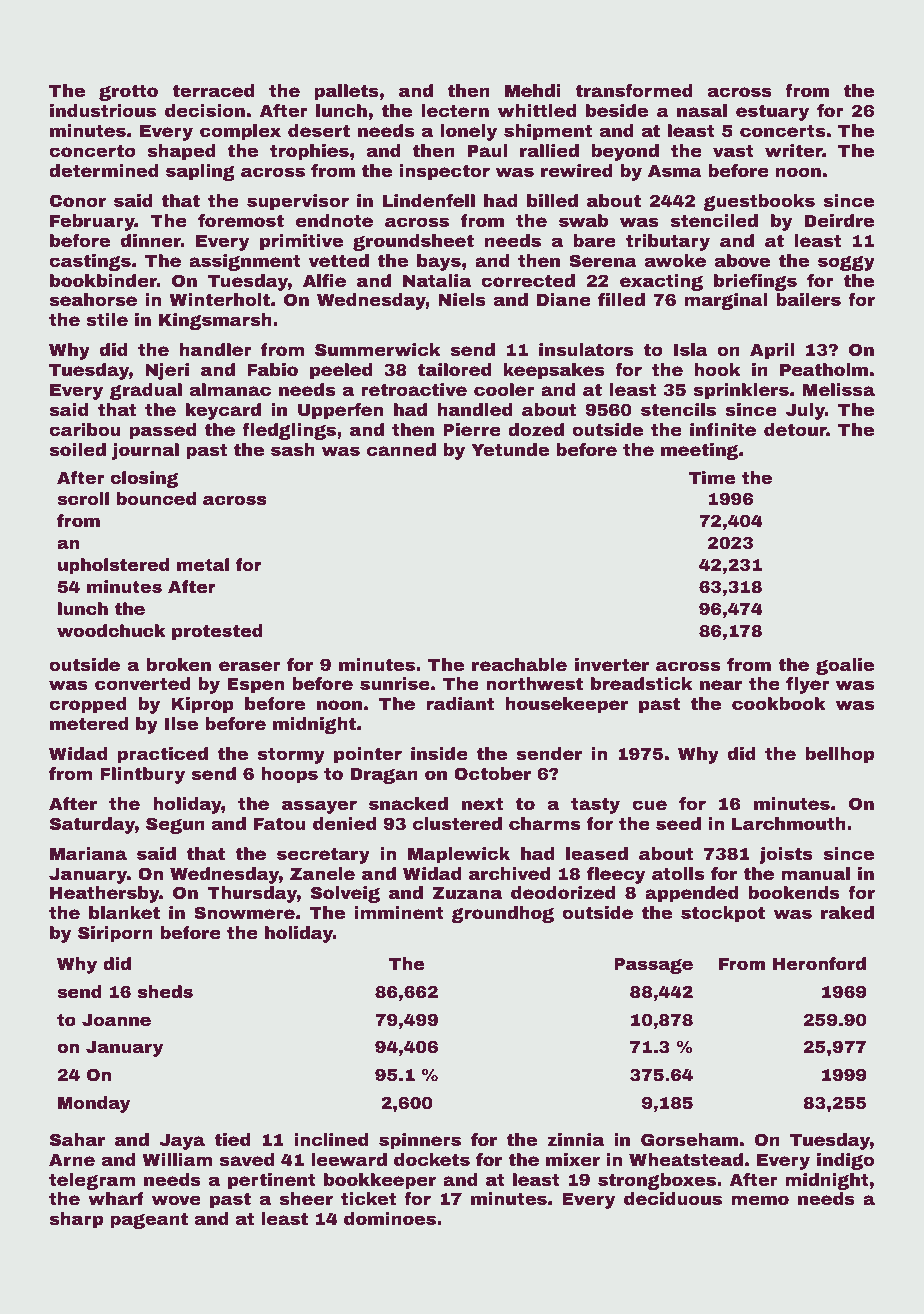  I want to click on bellhop, so click(840, 755).
